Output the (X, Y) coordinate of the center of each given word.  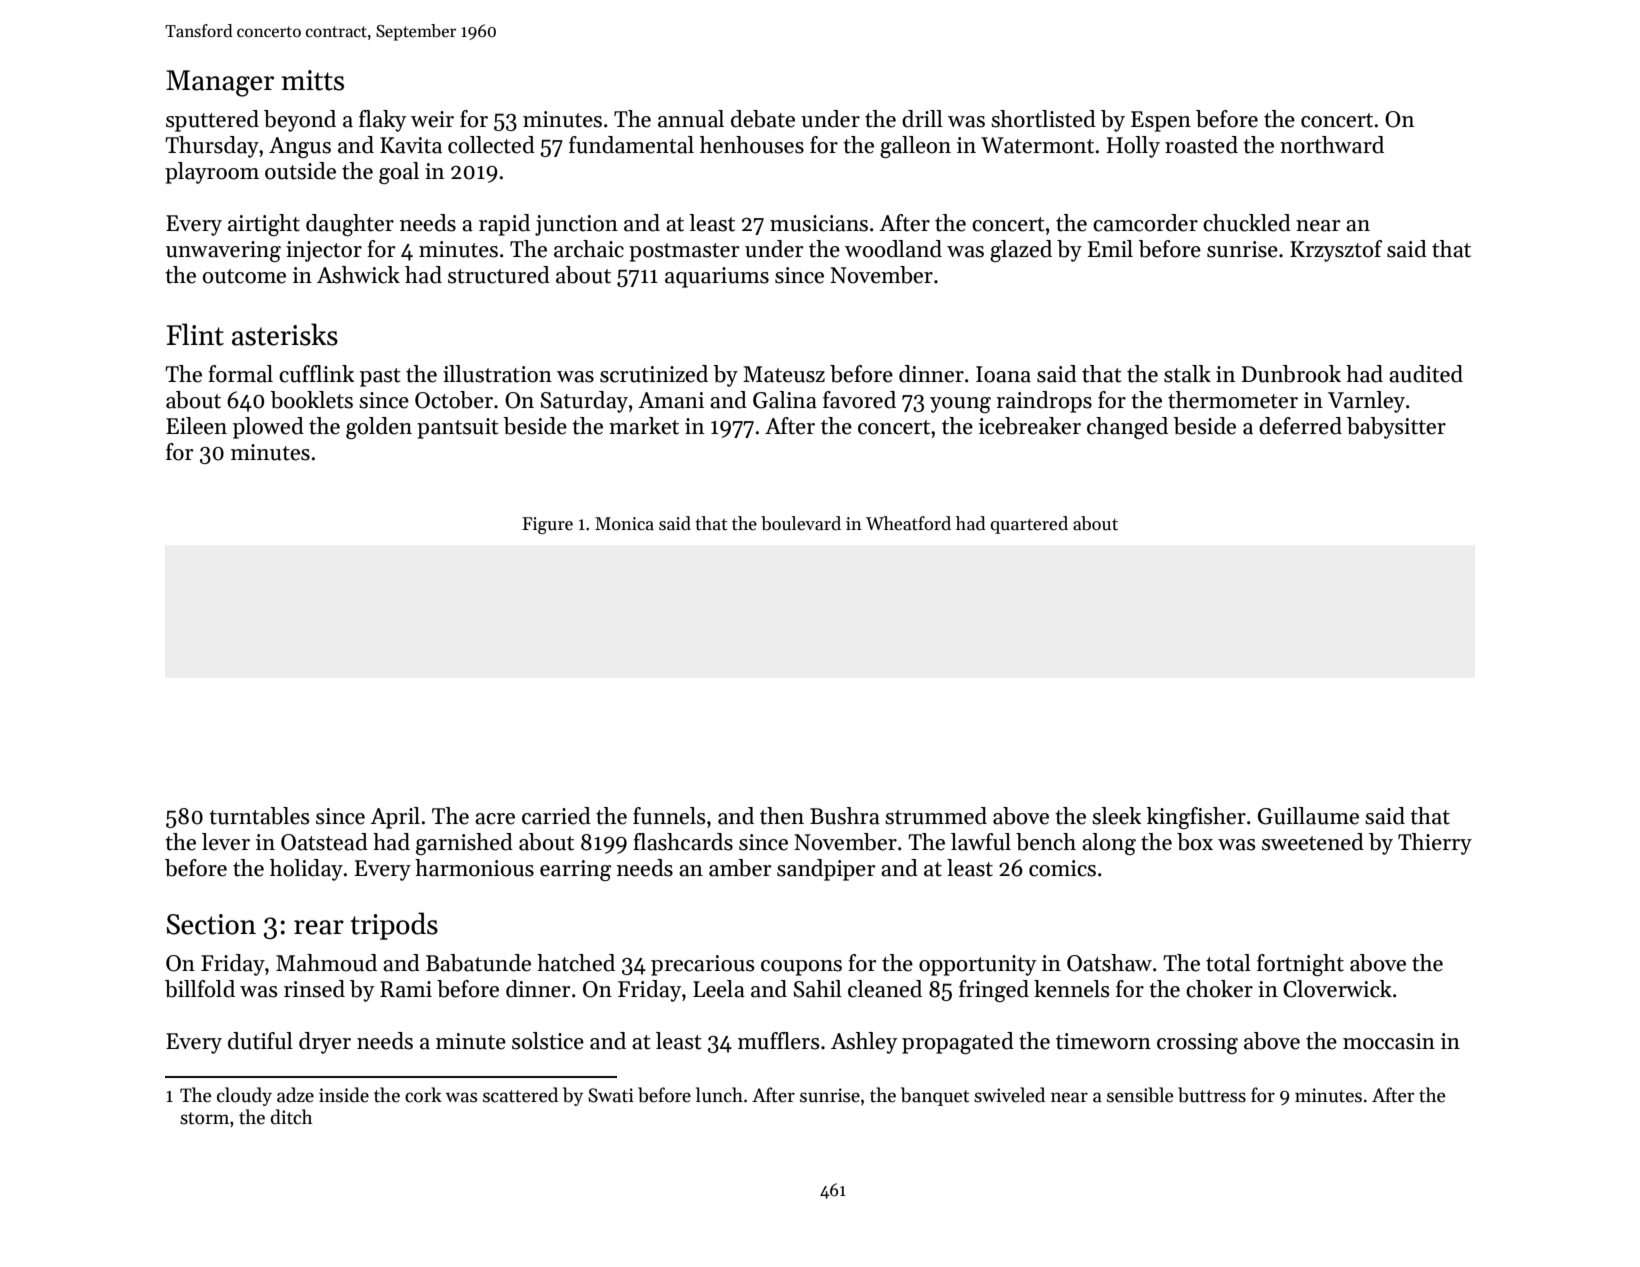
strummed (936, 816)
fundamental (631, 145)
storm (204, 1118)
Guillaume (1308, 816)
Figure (547, 525)
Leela (719, 989)
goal (399, 173)
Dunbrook (1291, 374)
